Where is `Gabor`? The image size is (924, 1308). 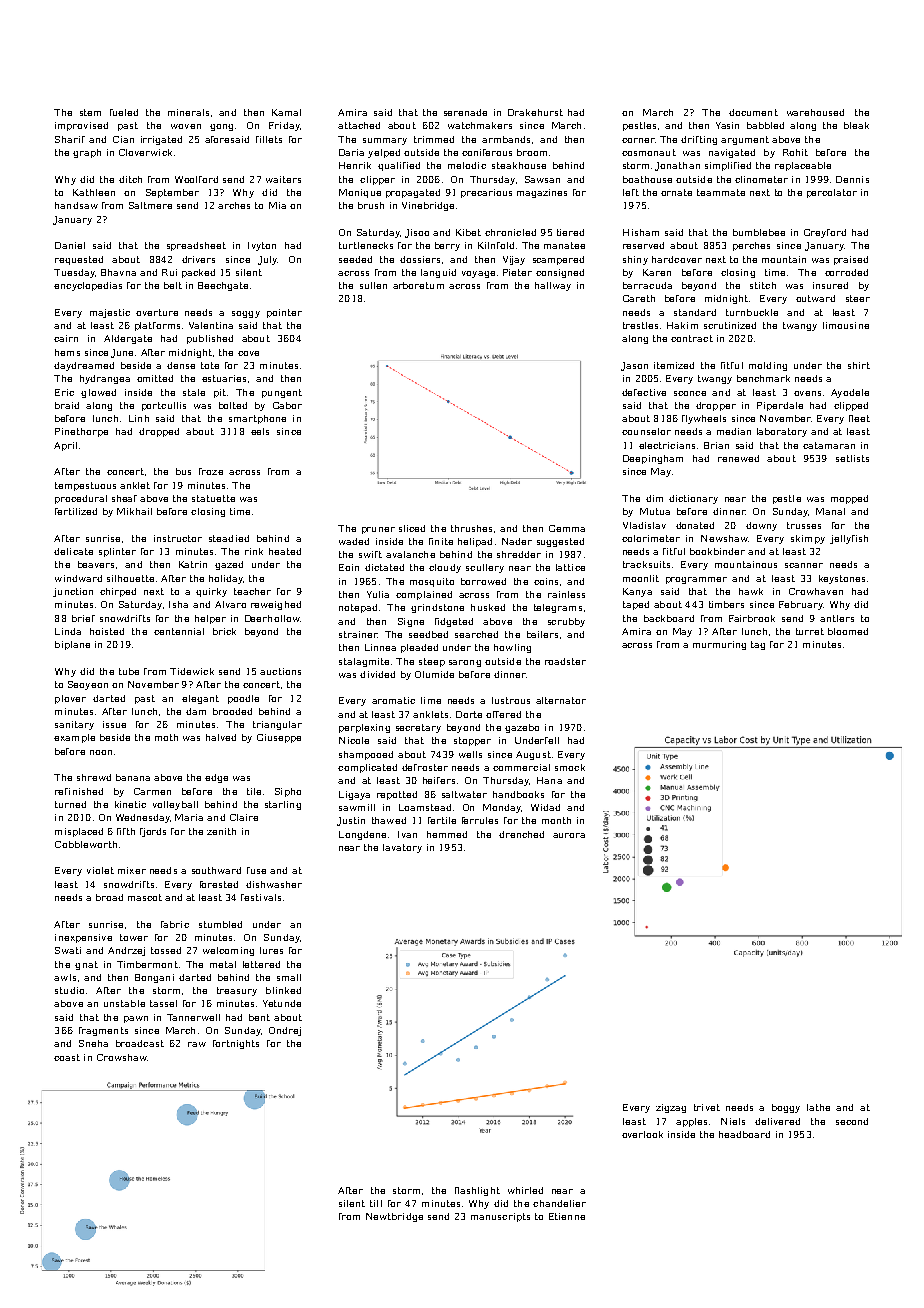 Gabor is located at coordinates (287, 405).
